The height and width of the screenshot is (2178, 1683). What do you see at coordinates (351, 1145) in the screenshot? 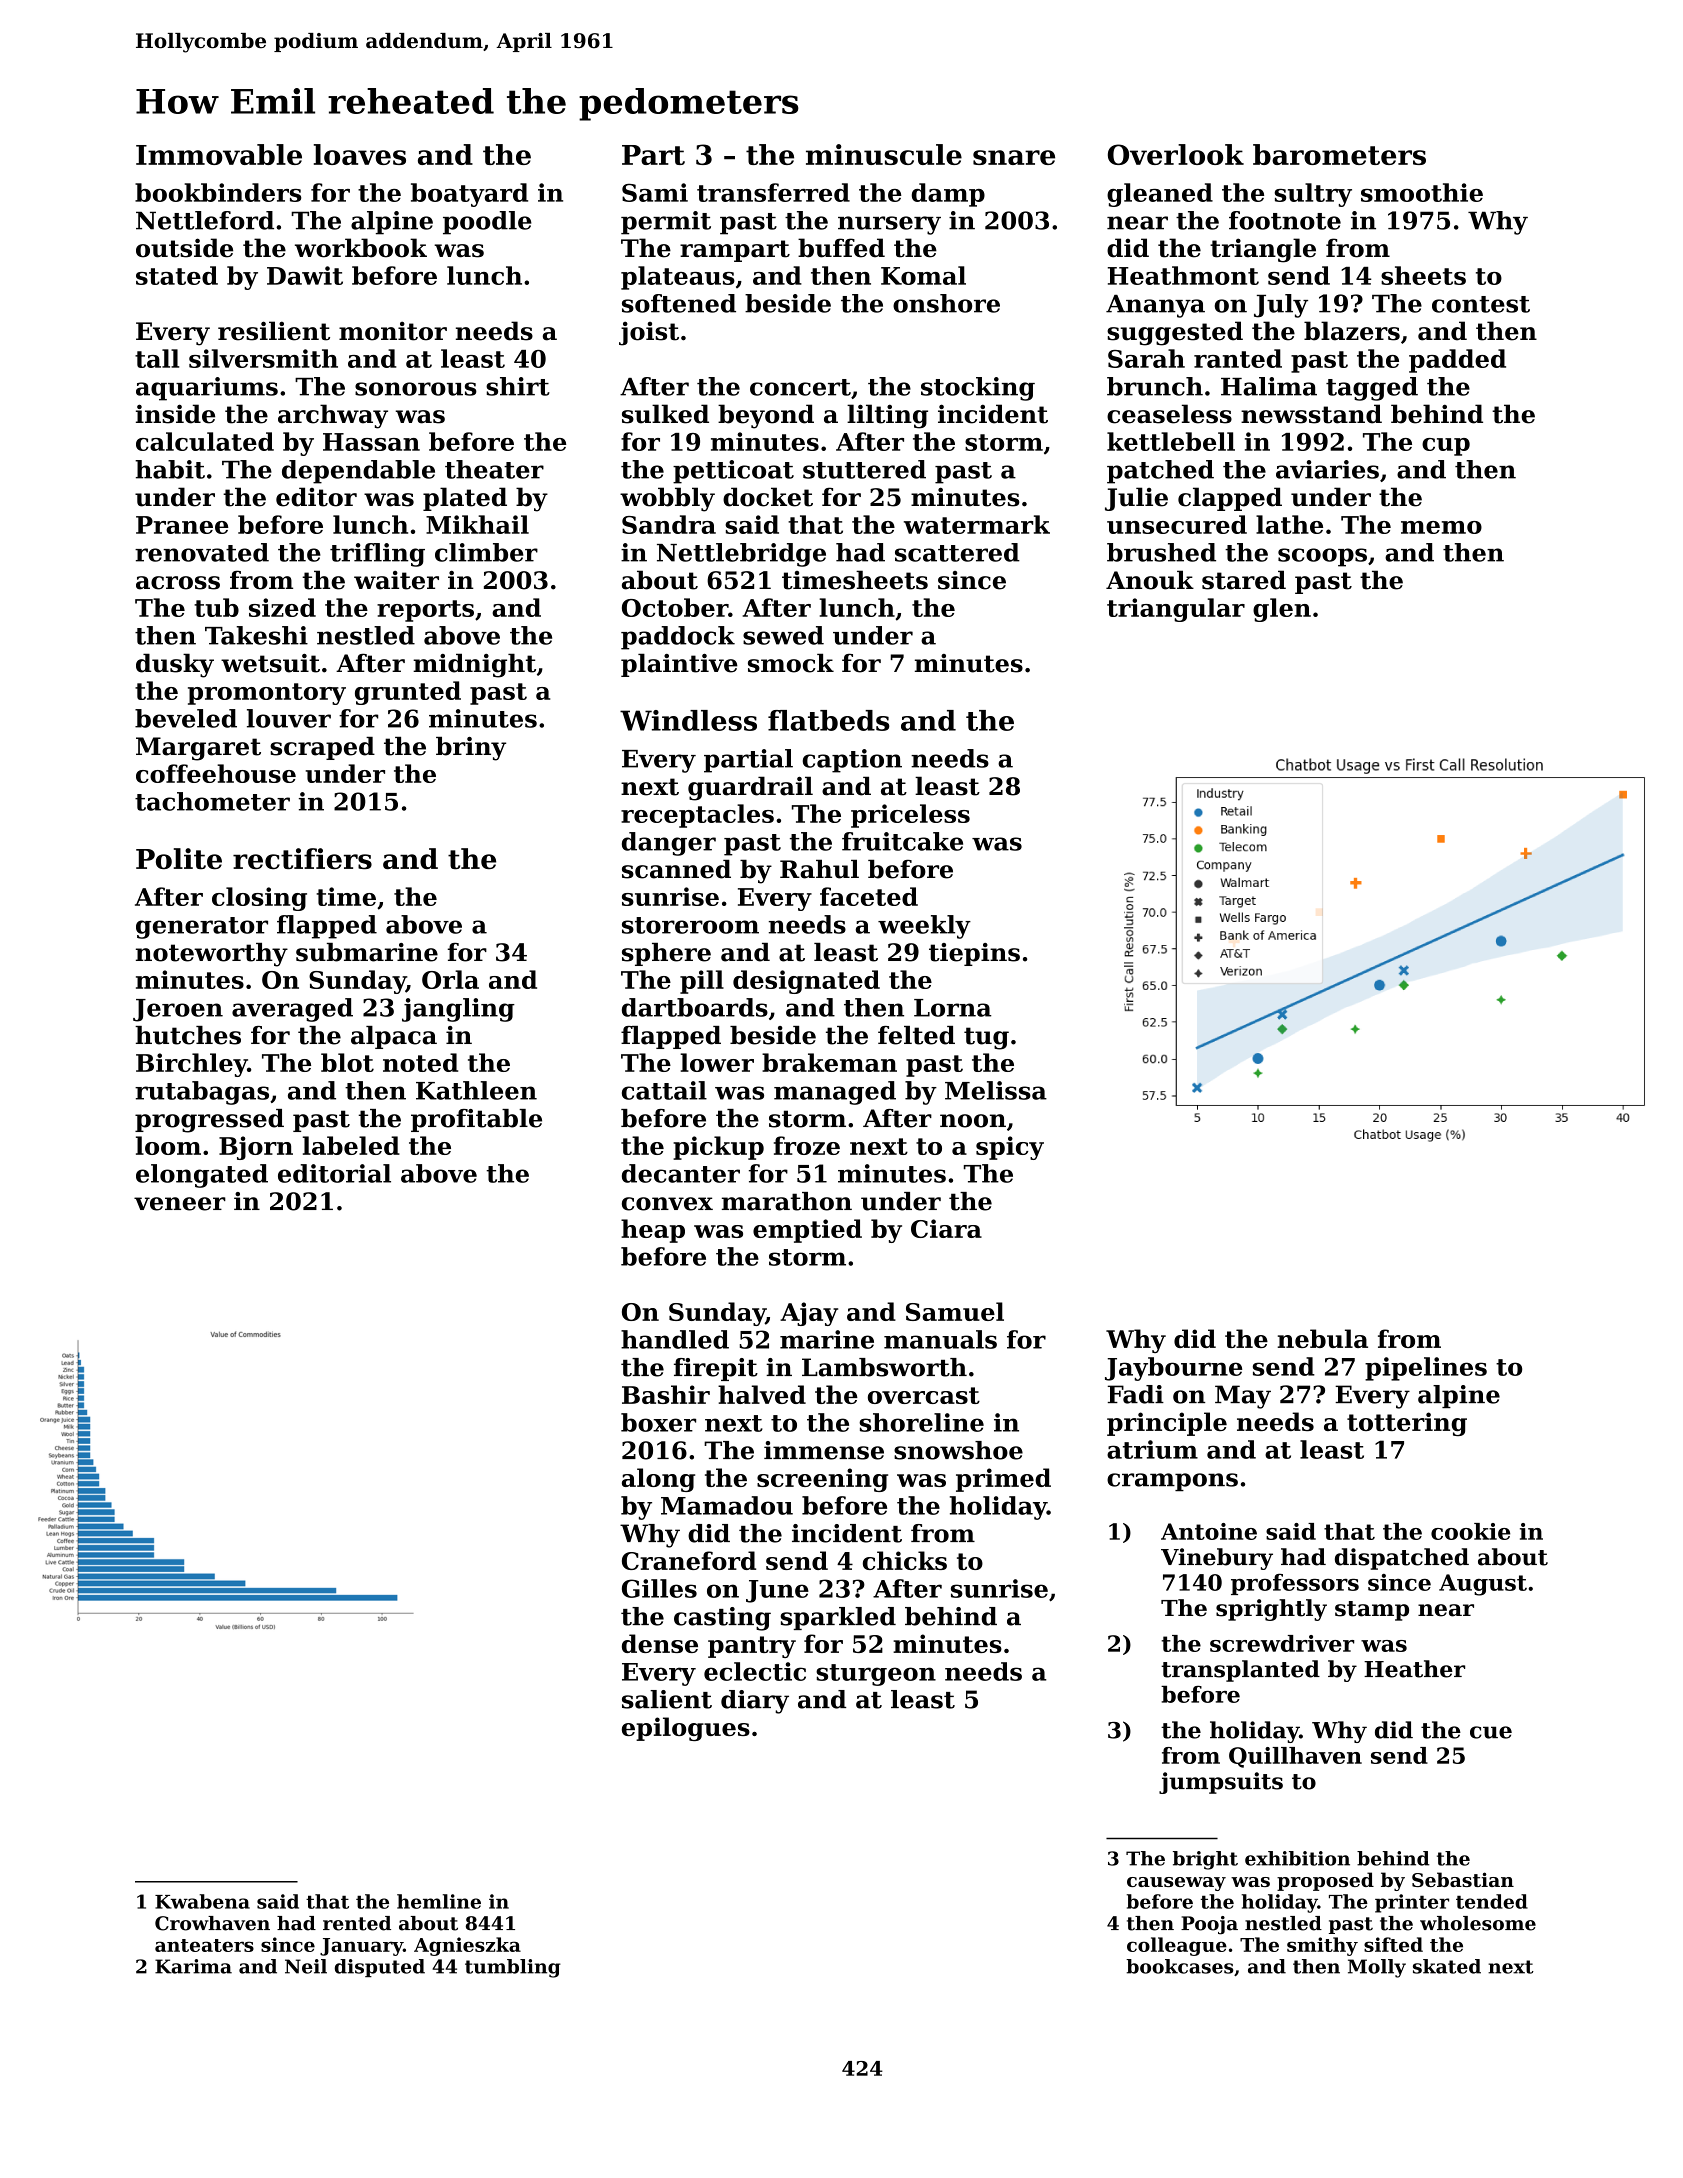
I see `labeled` at bounding box center [351, 1145].
